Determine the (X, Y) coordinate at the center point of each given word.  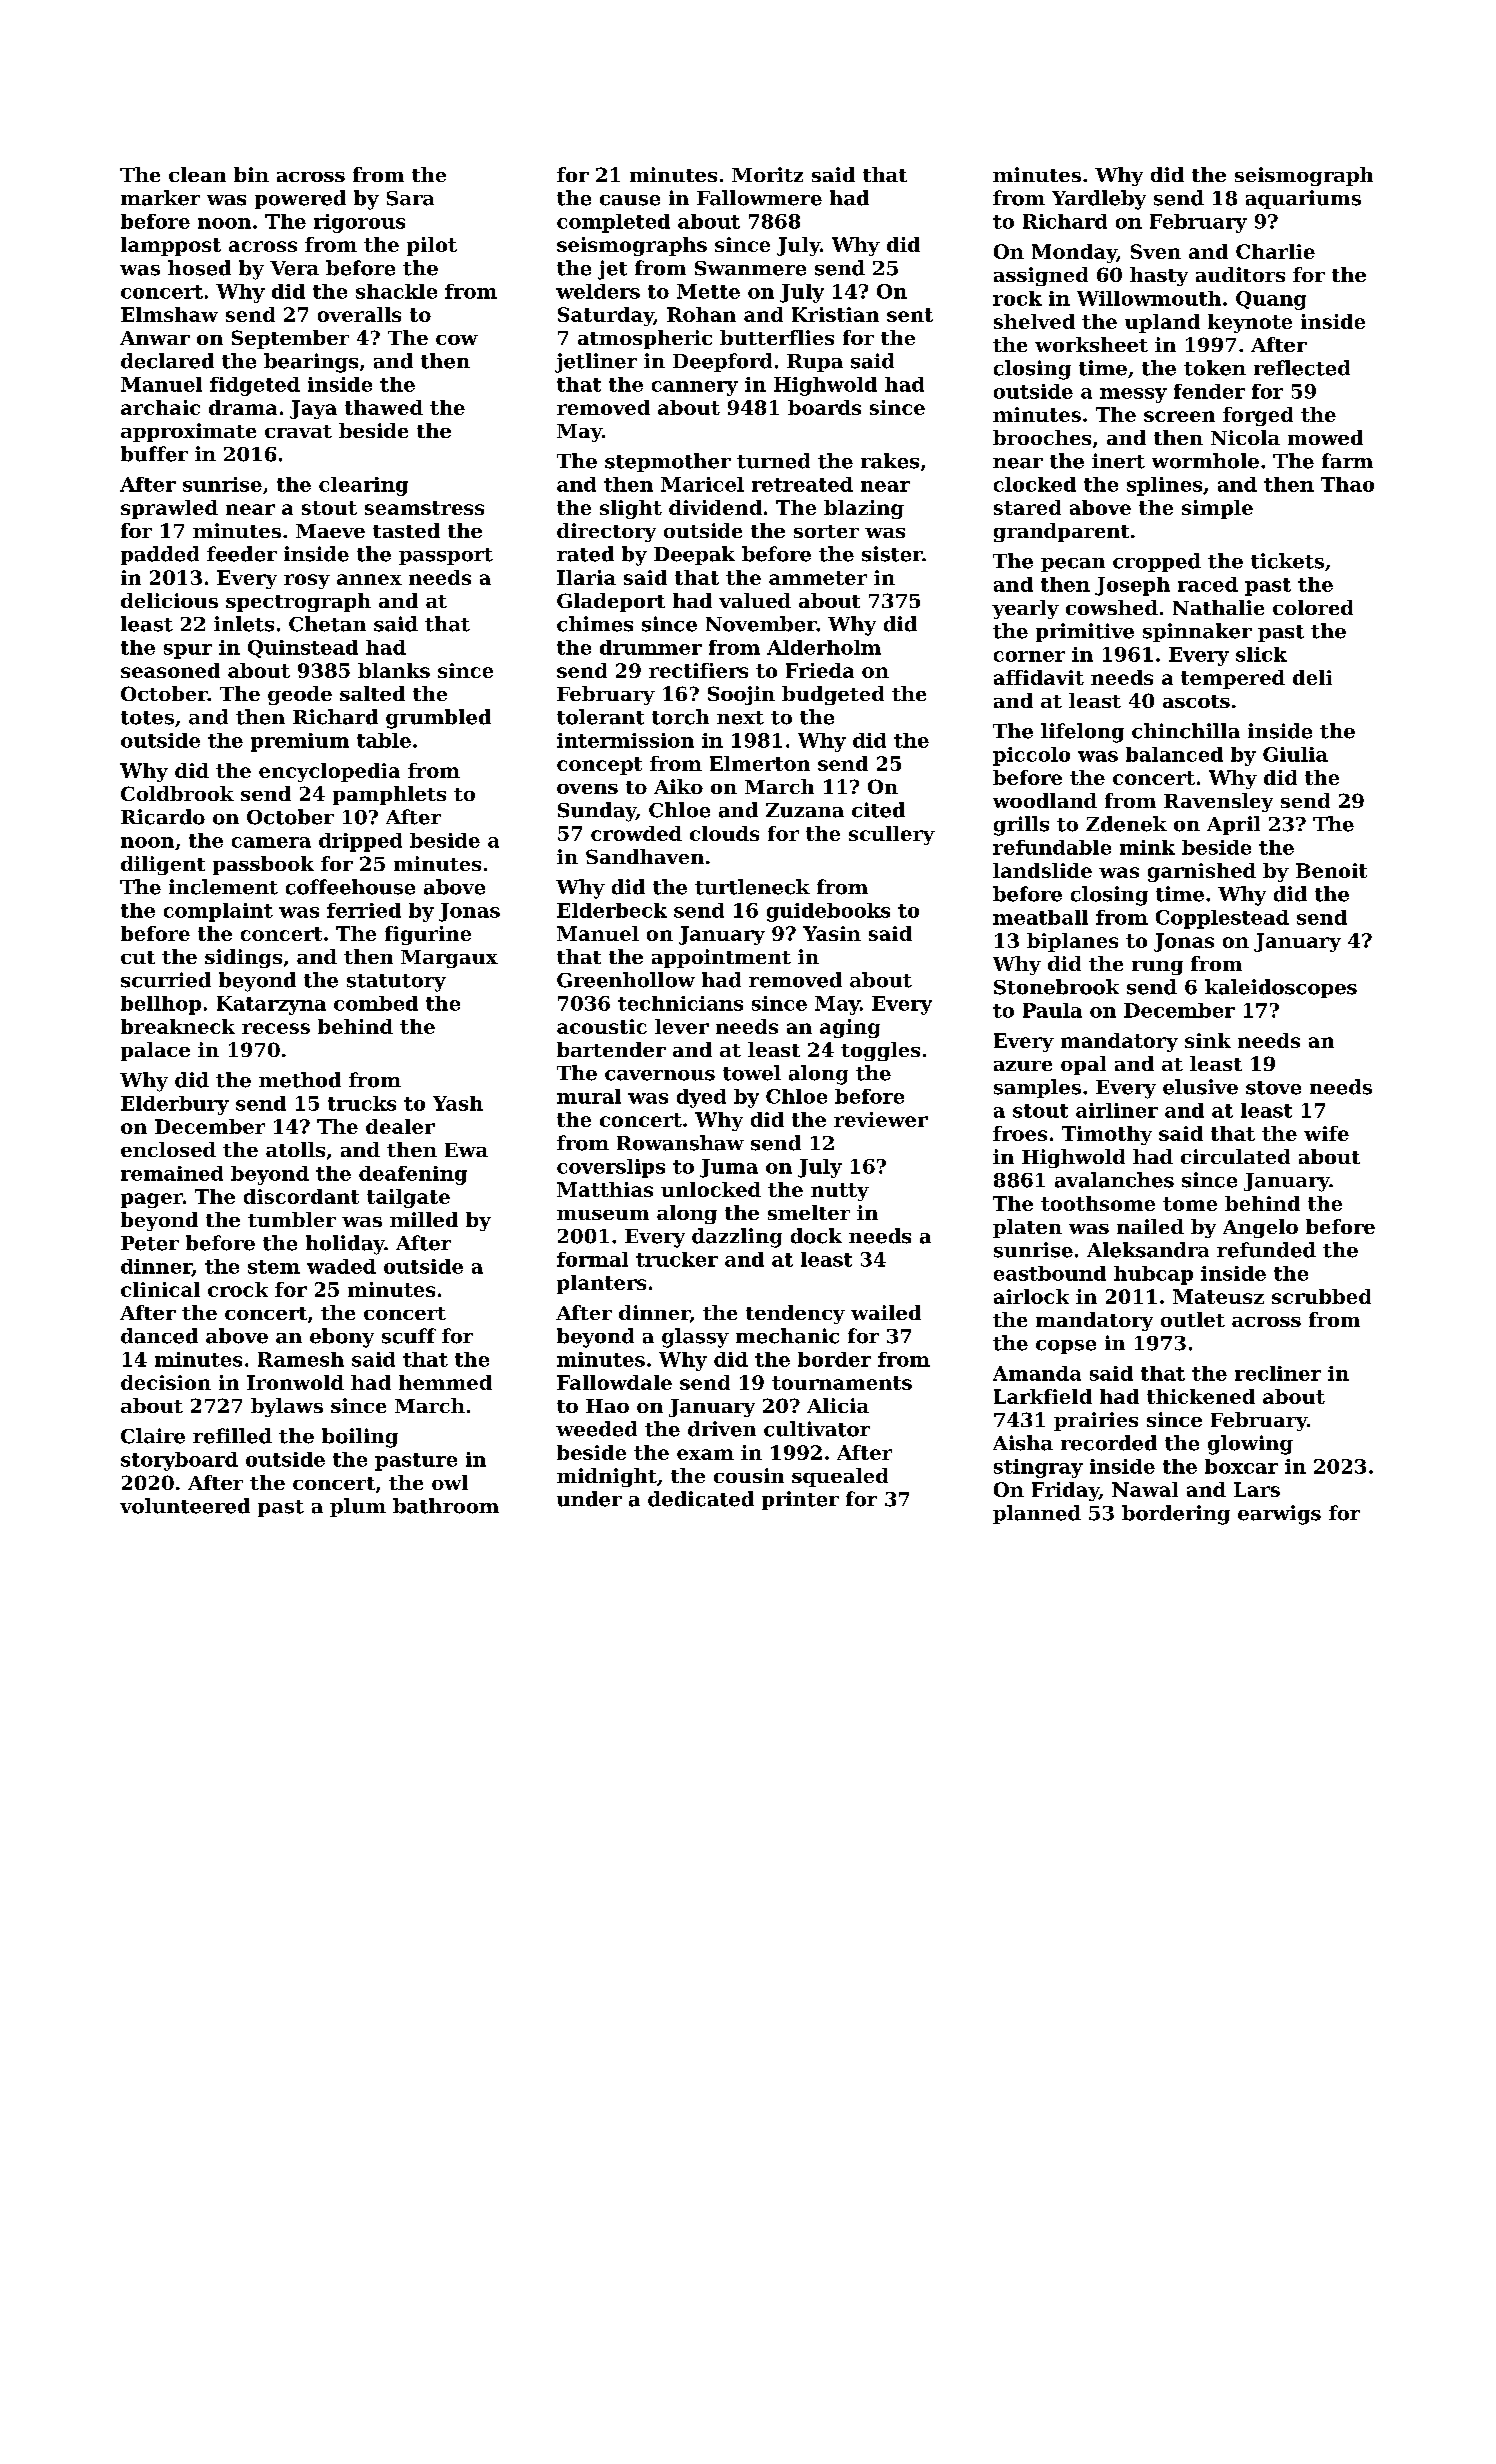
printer (800, 1500)
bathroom (446, 1506)
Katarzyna (271, 1005)
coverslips (611, 1168)
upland (1162, 323)
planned (1037, 1514)
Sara (410, 198)
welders (598, 291)
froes (1020, 1133)
